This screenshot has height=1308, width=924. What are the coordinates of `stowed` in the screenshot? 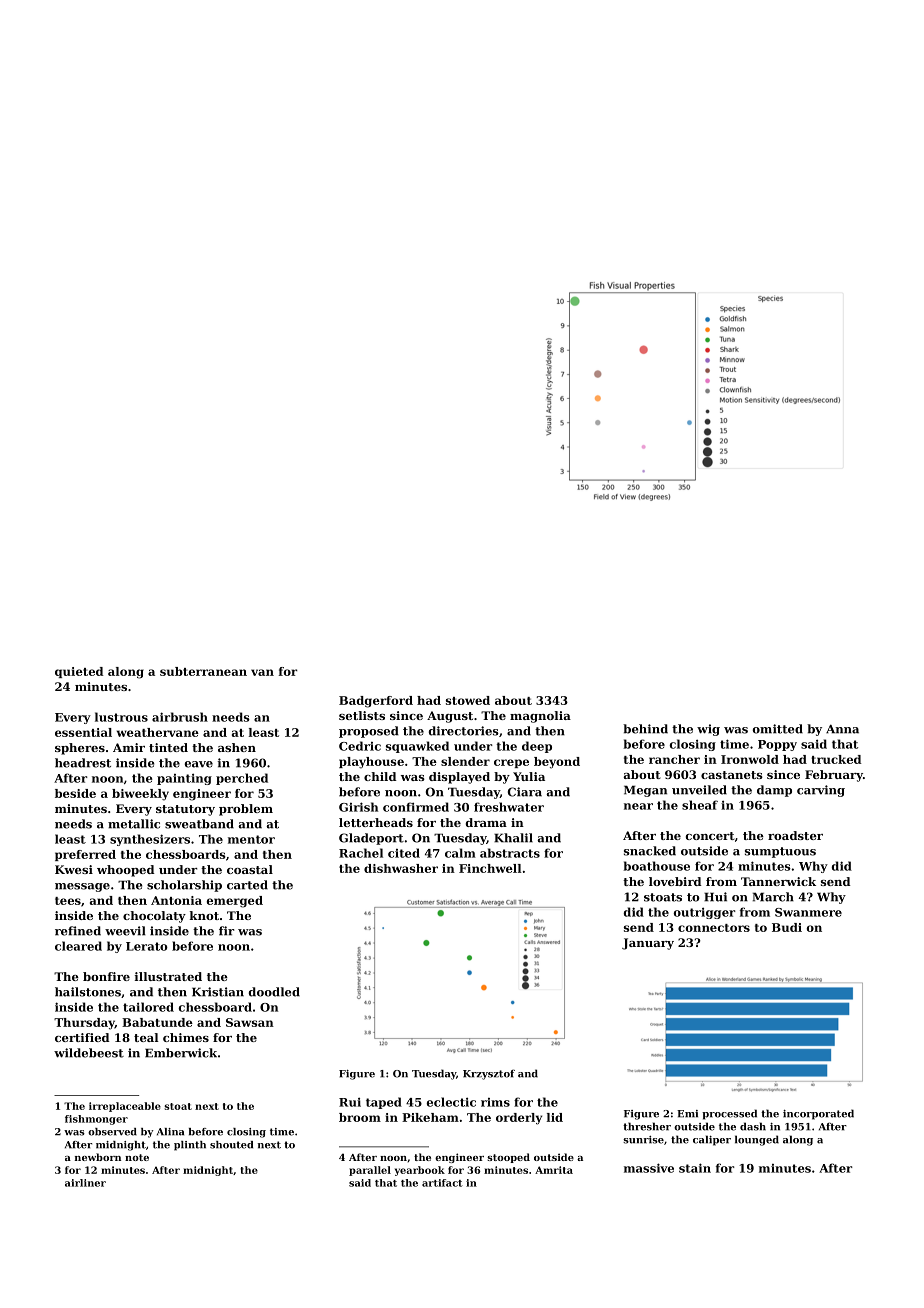 It's located at (468, 700).
